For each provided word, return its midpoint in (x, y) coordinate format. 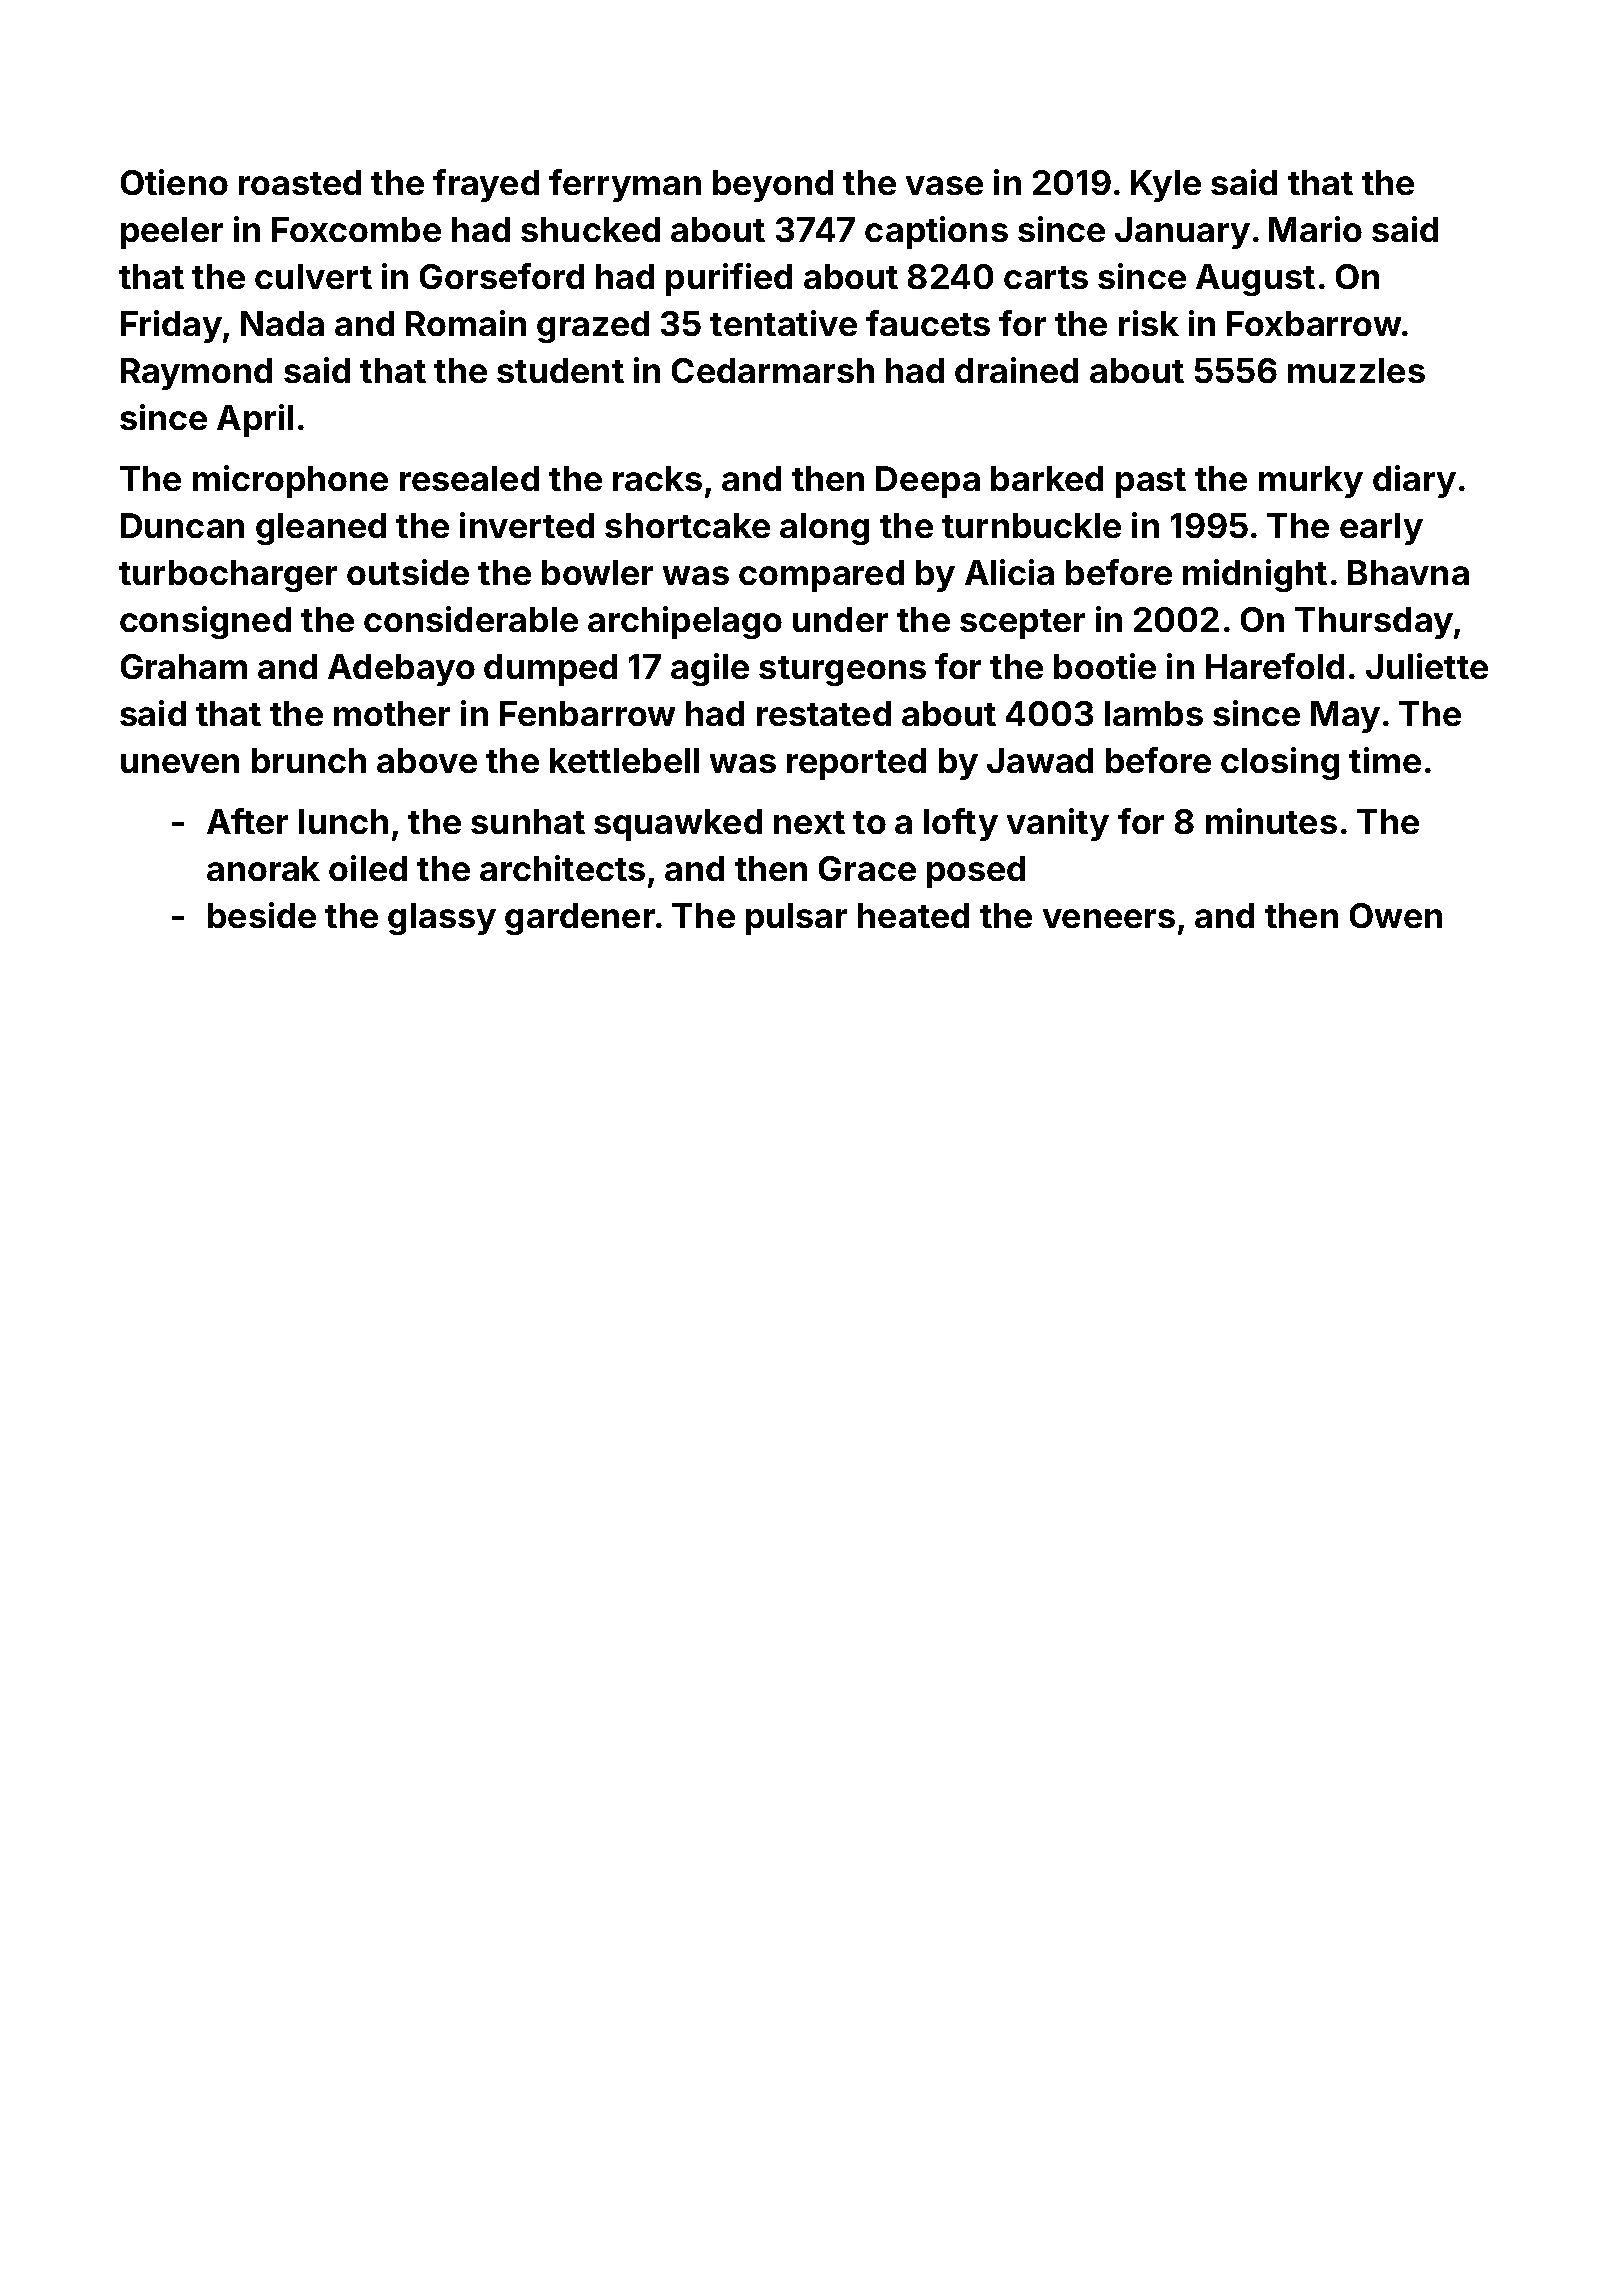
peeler (172, 233)
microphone (290, 481)
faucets (928, 323)
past (1151, 483)
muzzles (1356, 370)
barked (1047, 478)
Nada (282, 323)
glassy (442, 919)
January (1182, 233)
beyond (773, 186)
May (1345, 717)
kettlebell (624, 760)
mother (392, 713)
